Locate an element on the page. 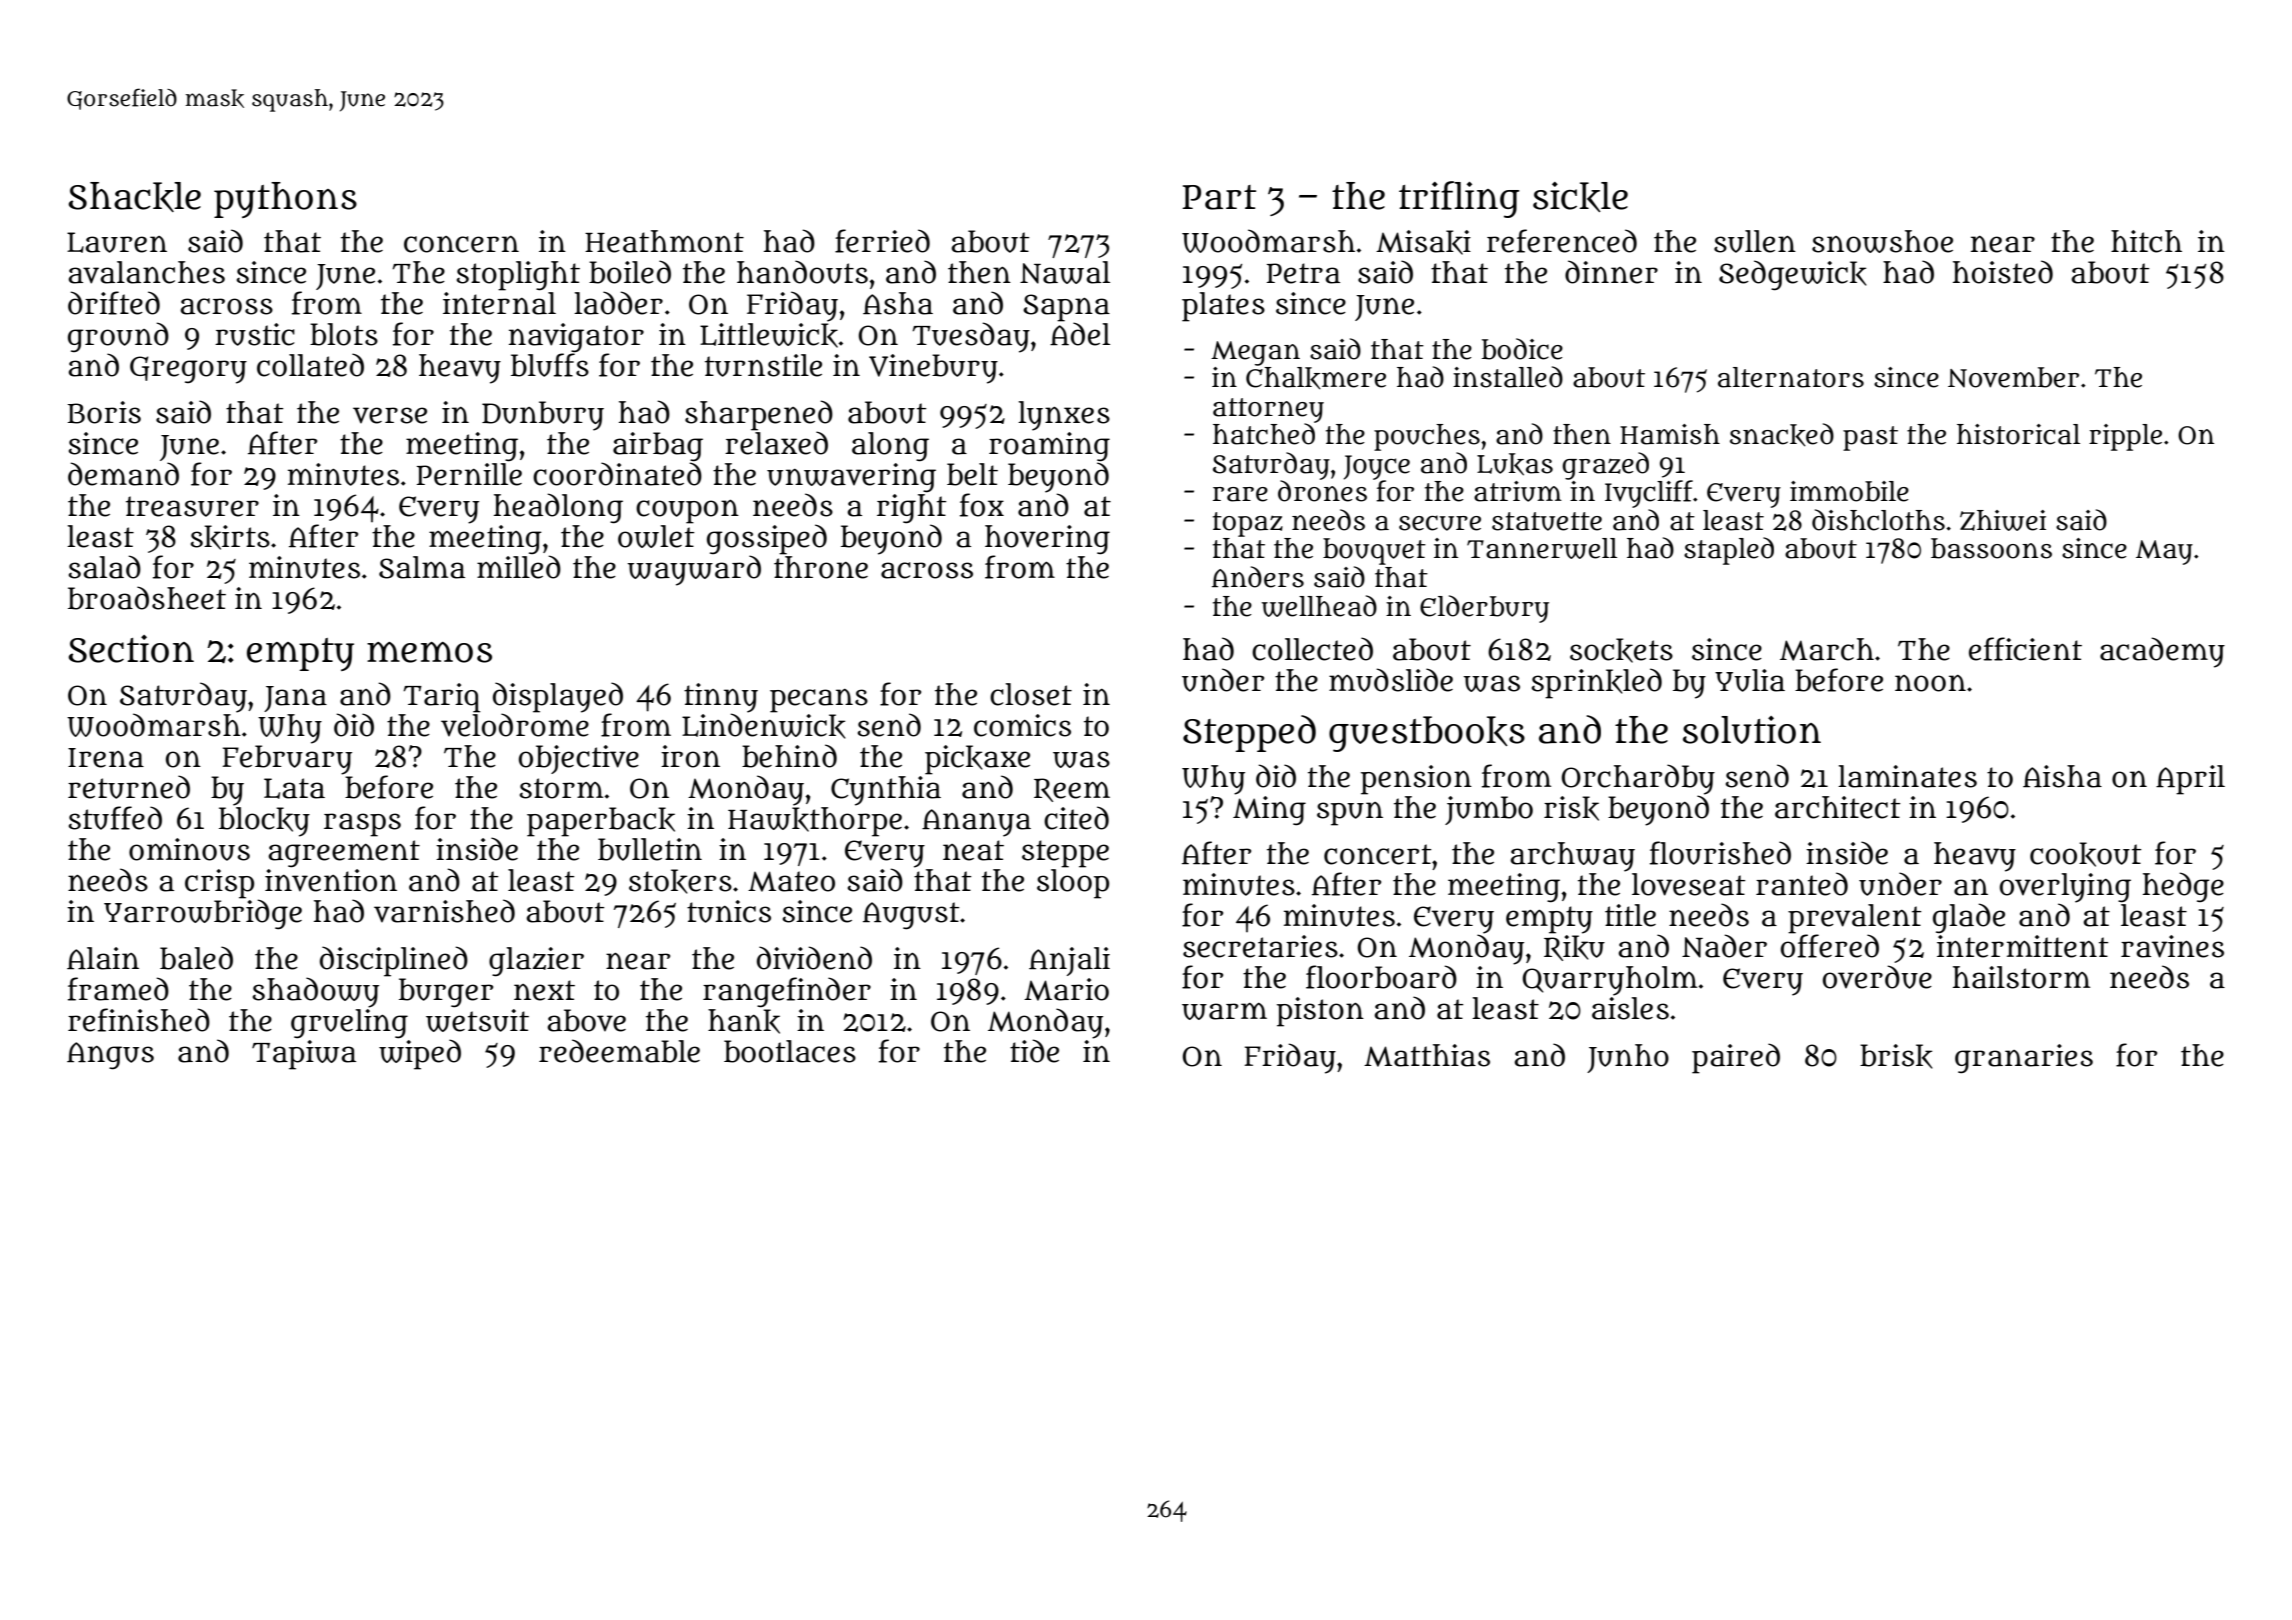 The image size is (2292, 1620). efficient is located at coordinates (2025, 649).
